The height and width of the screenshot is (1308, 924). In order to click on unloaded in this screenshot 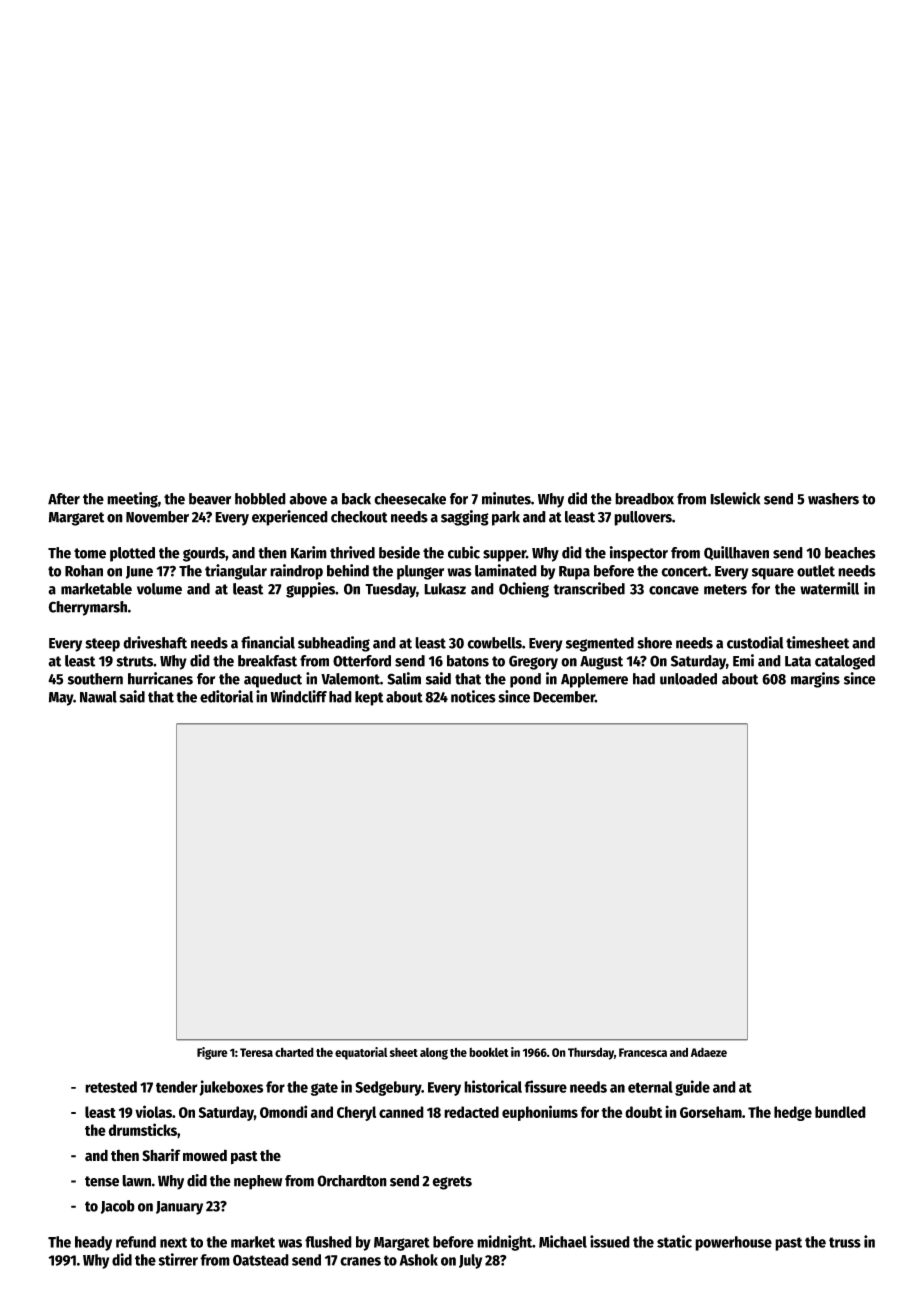, I will do `click(688, 679)`.
